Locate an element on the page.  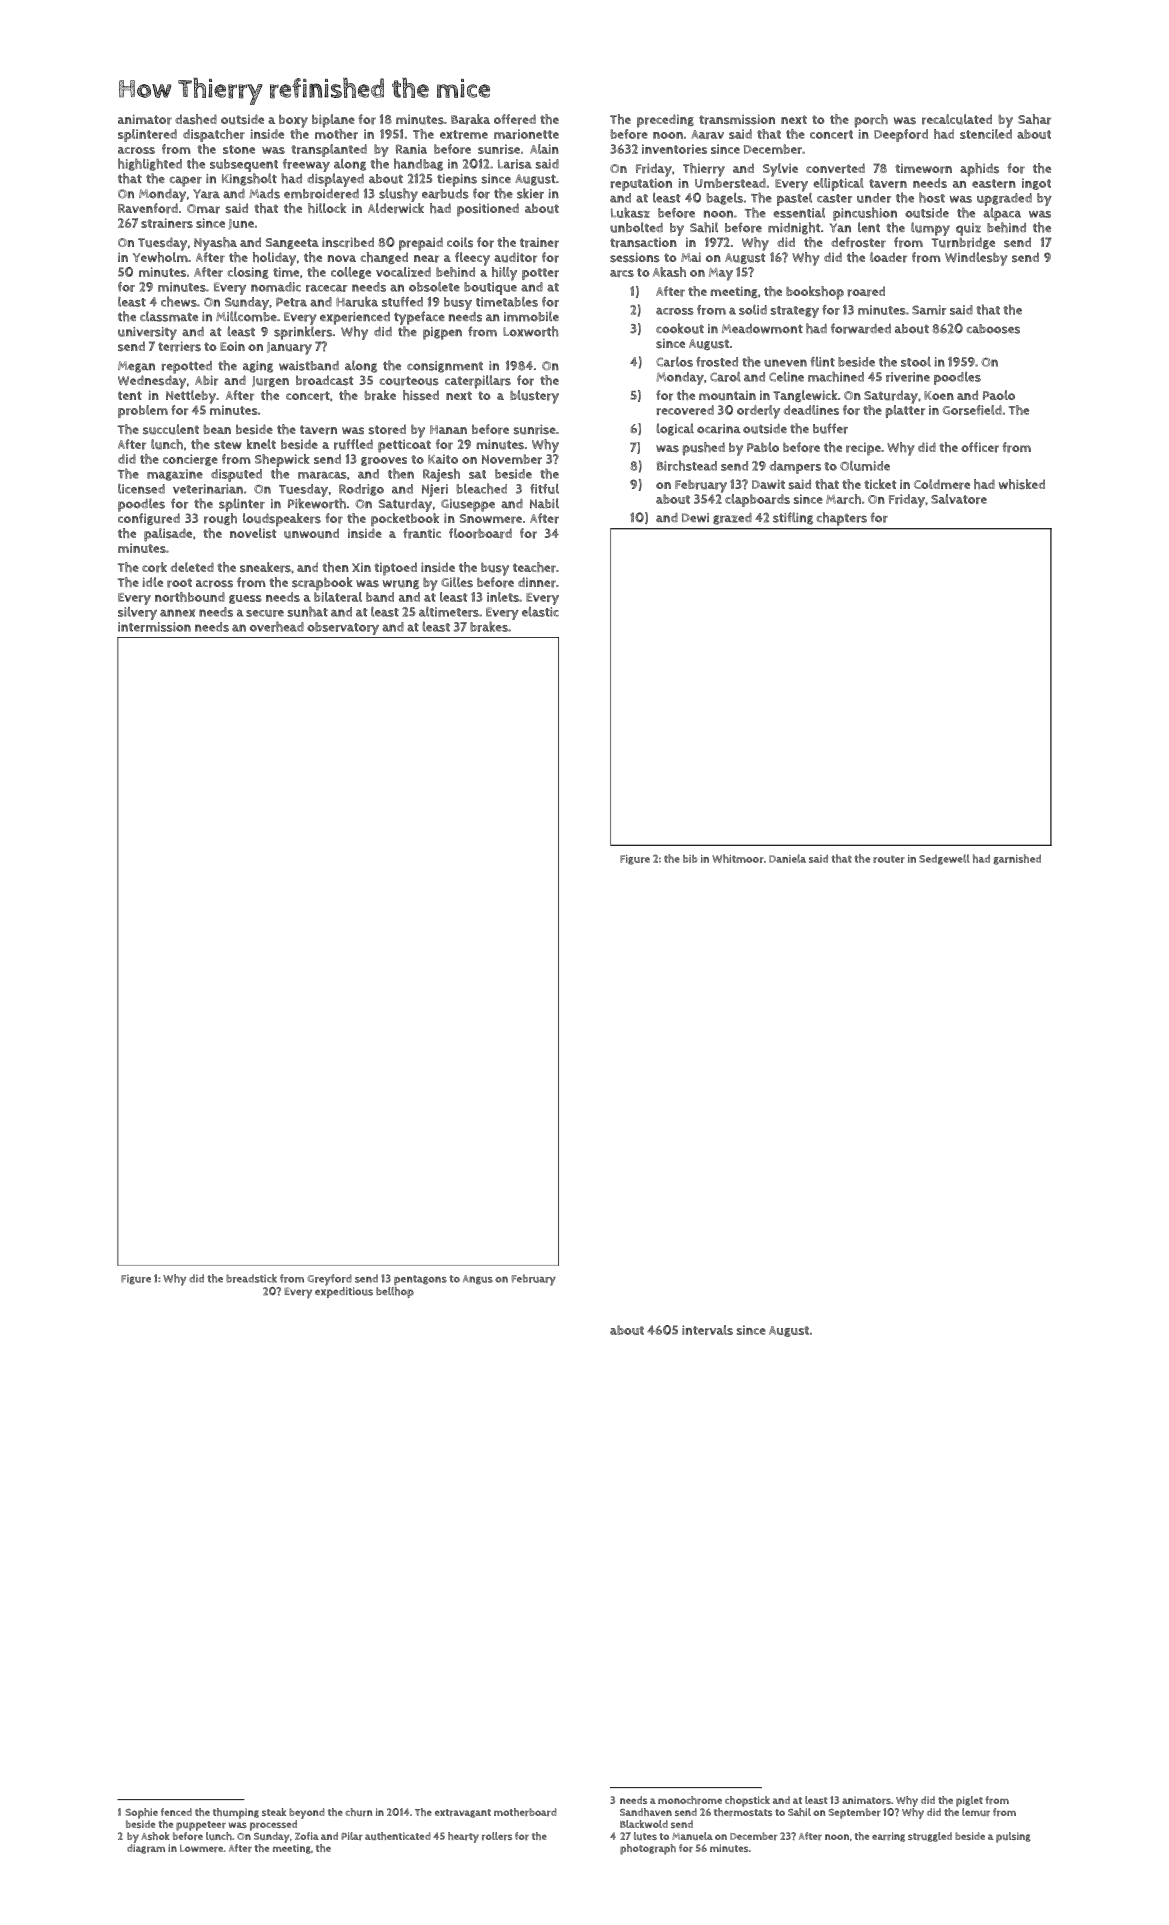
Angus is located at coordinates (478, 1280).
